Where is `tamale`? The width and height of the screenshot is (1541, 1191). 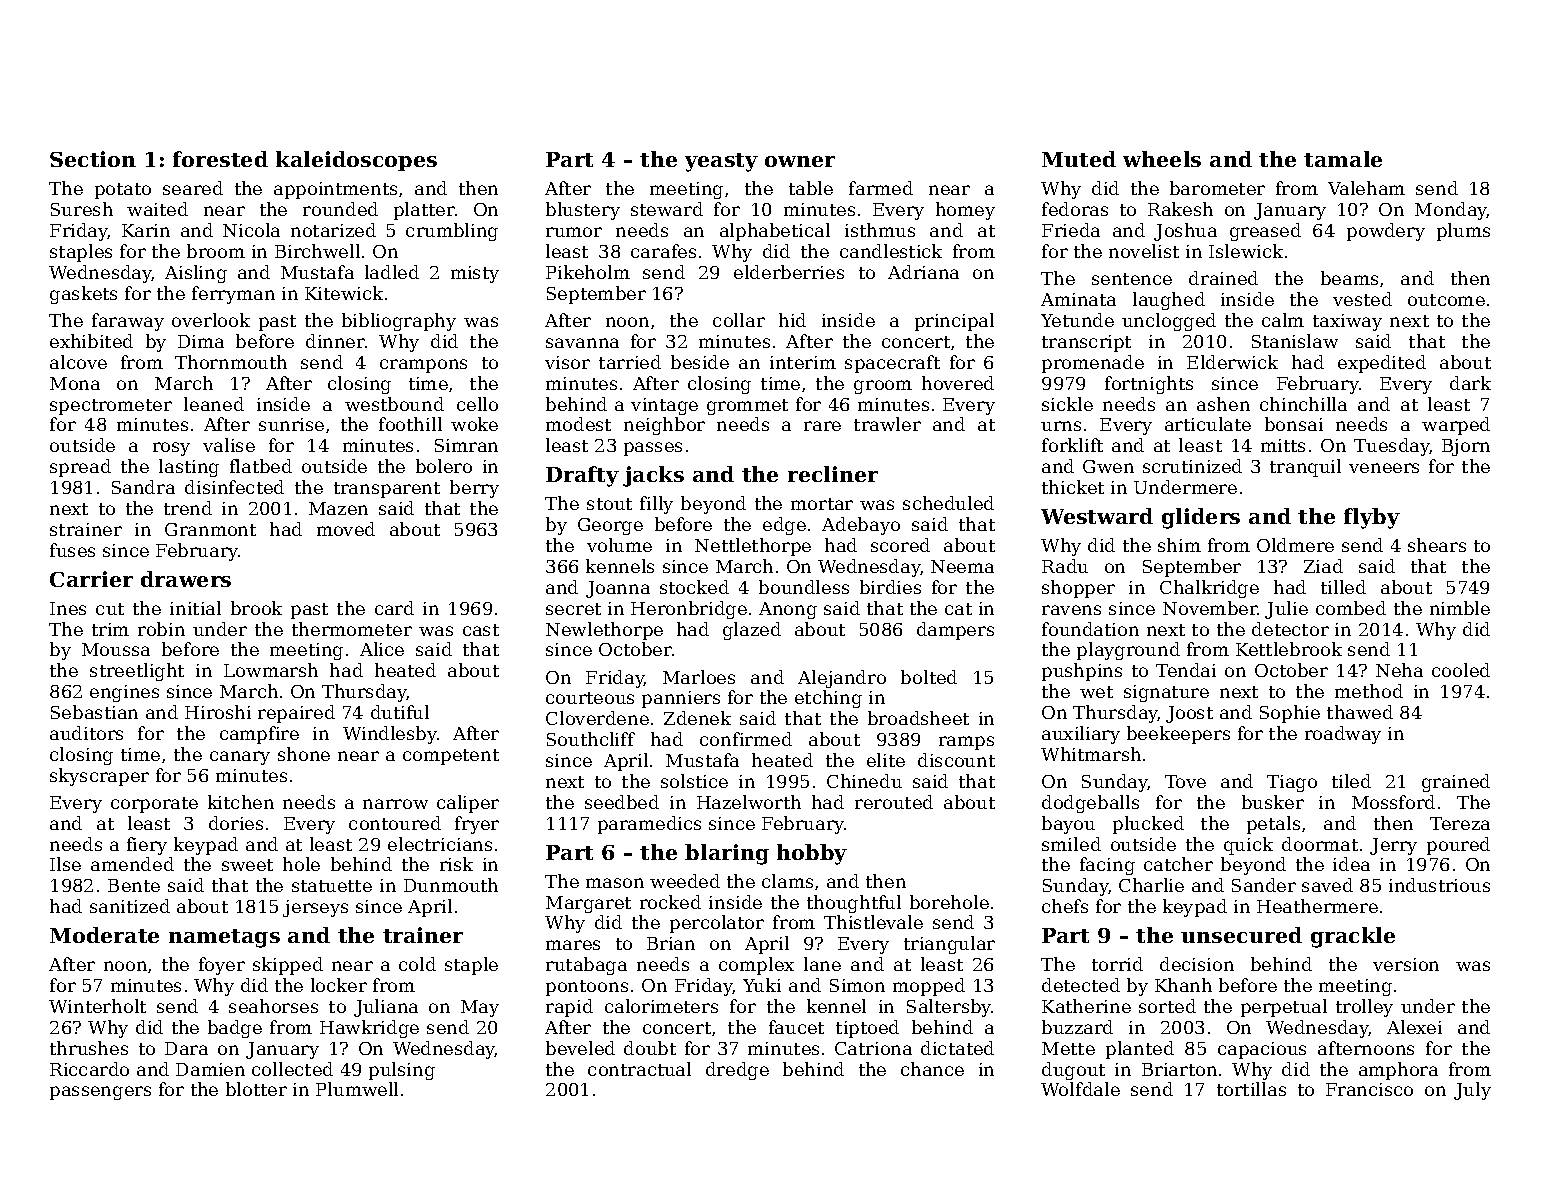 tamale is located at coordinates (1343, 159).
